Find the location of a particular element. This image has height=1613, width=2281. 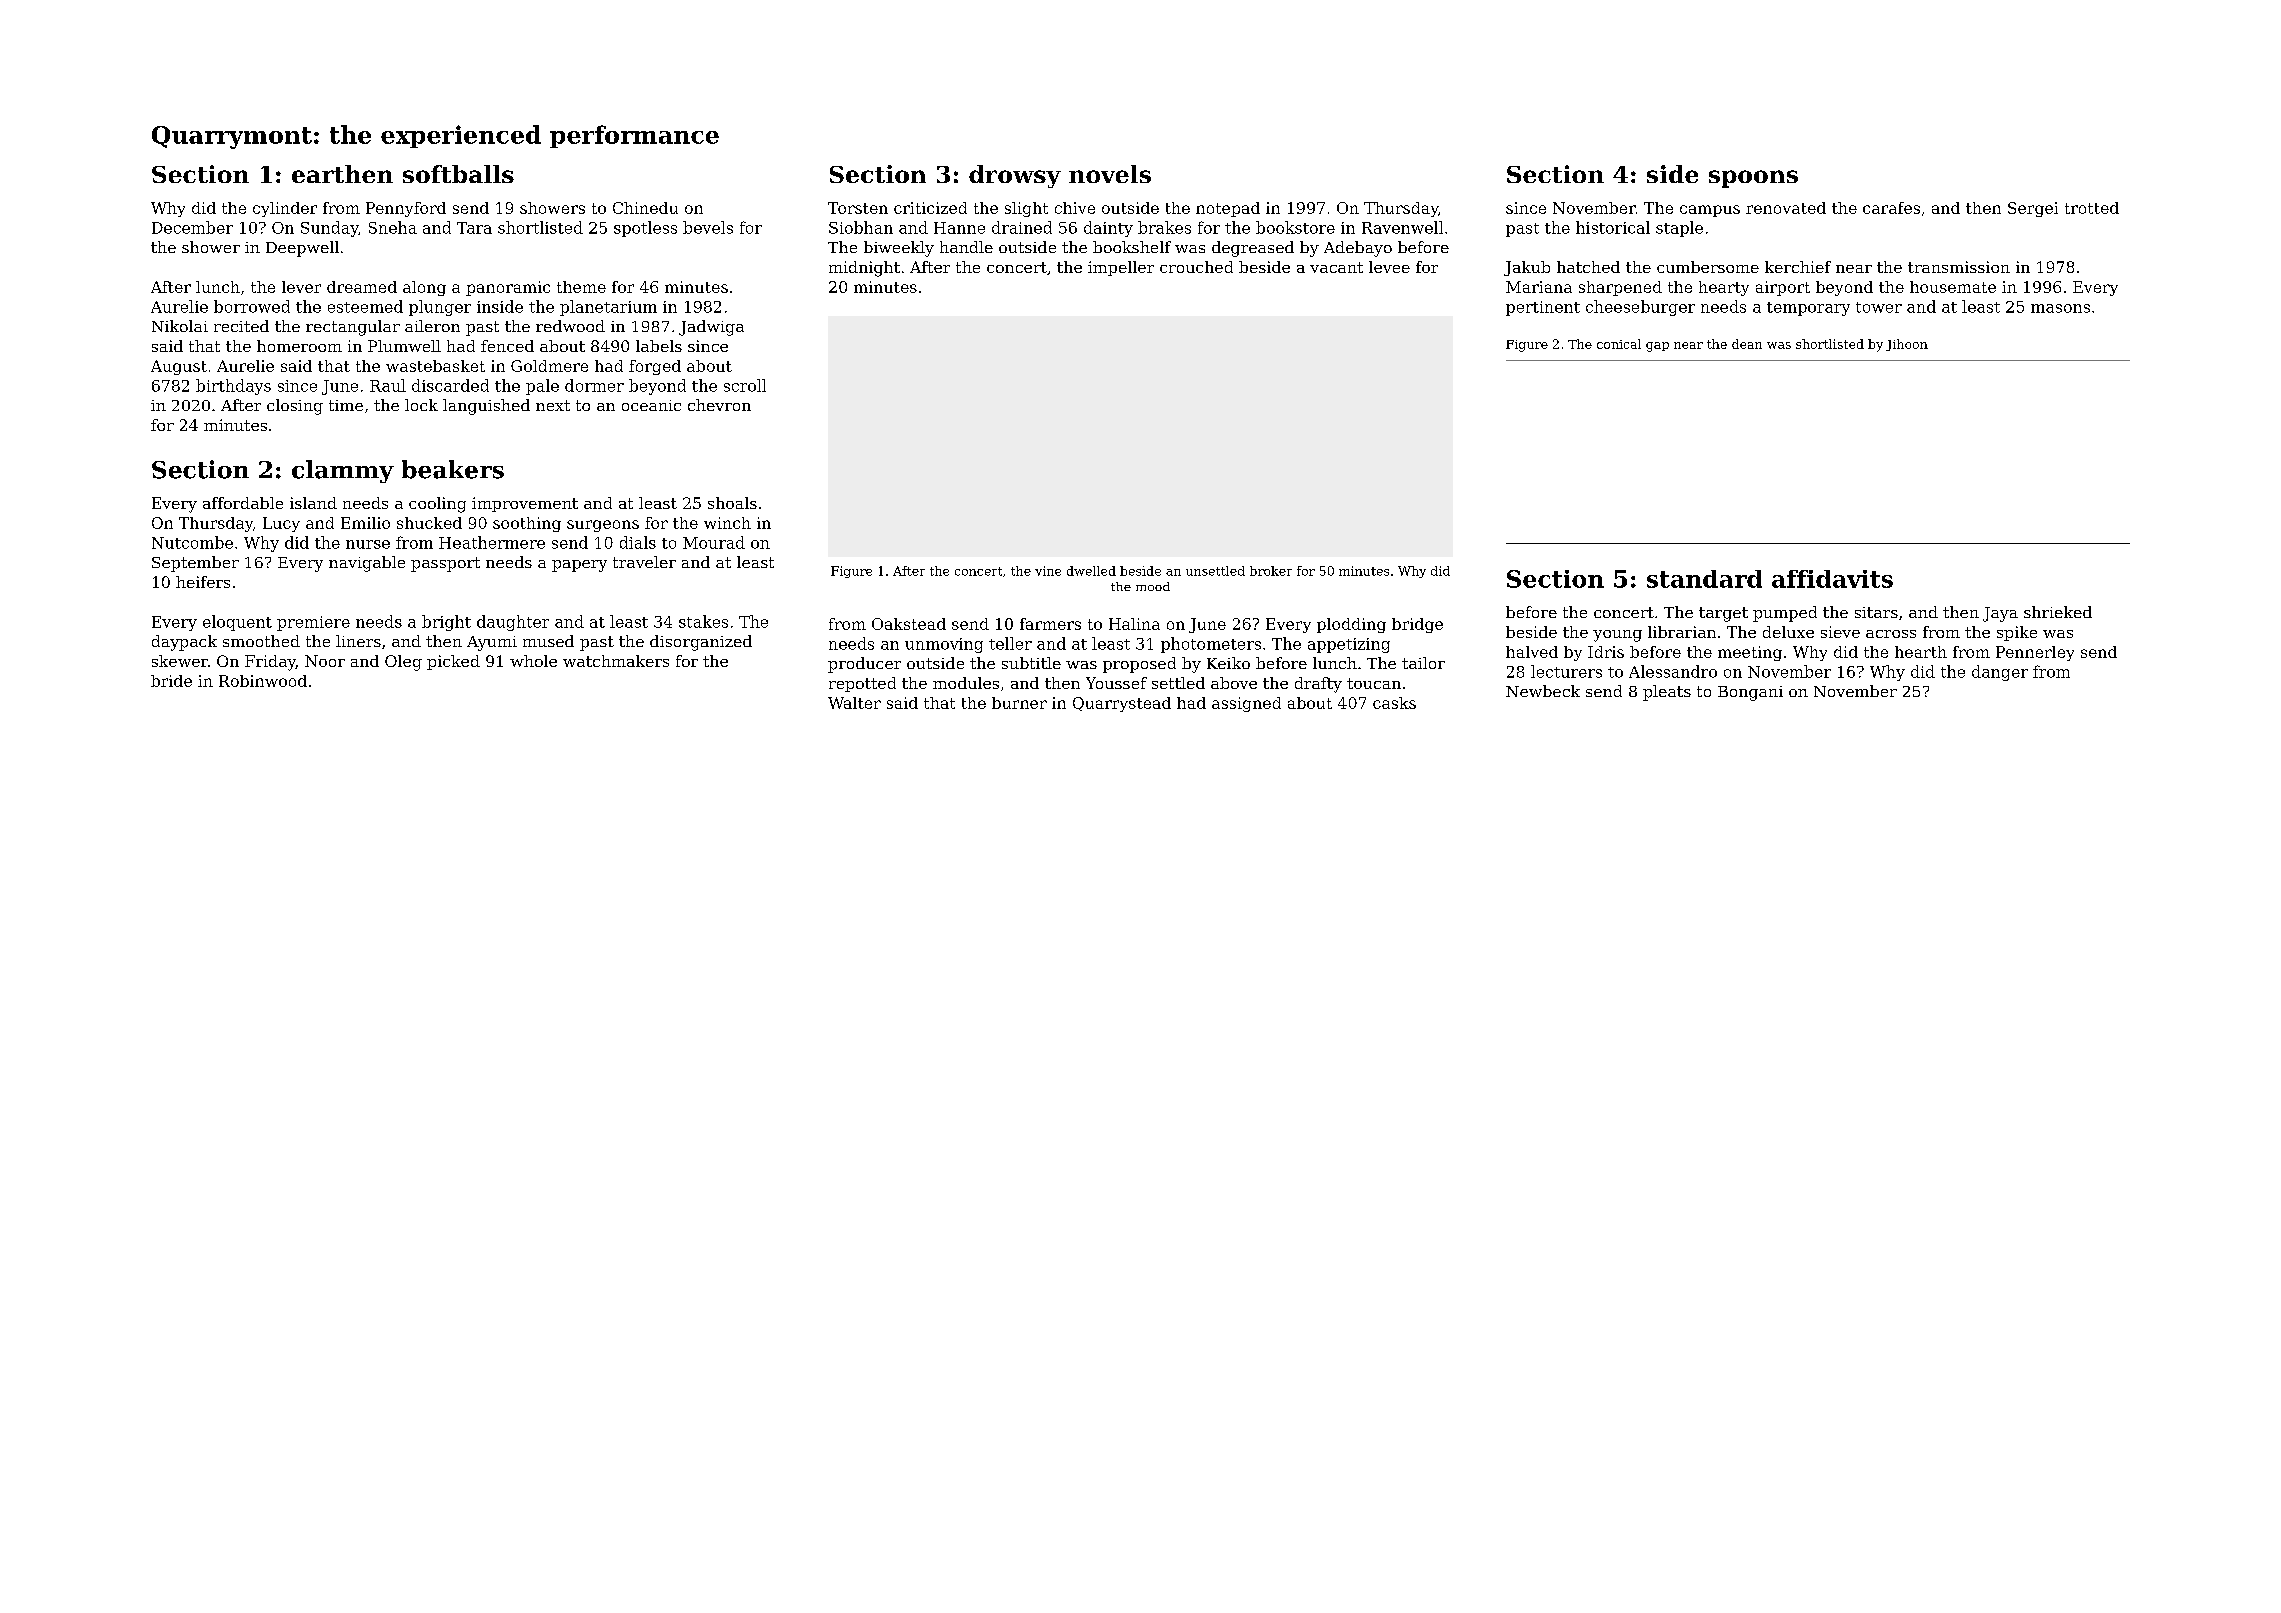

Sergei is located at coordinates (2033, 209).
